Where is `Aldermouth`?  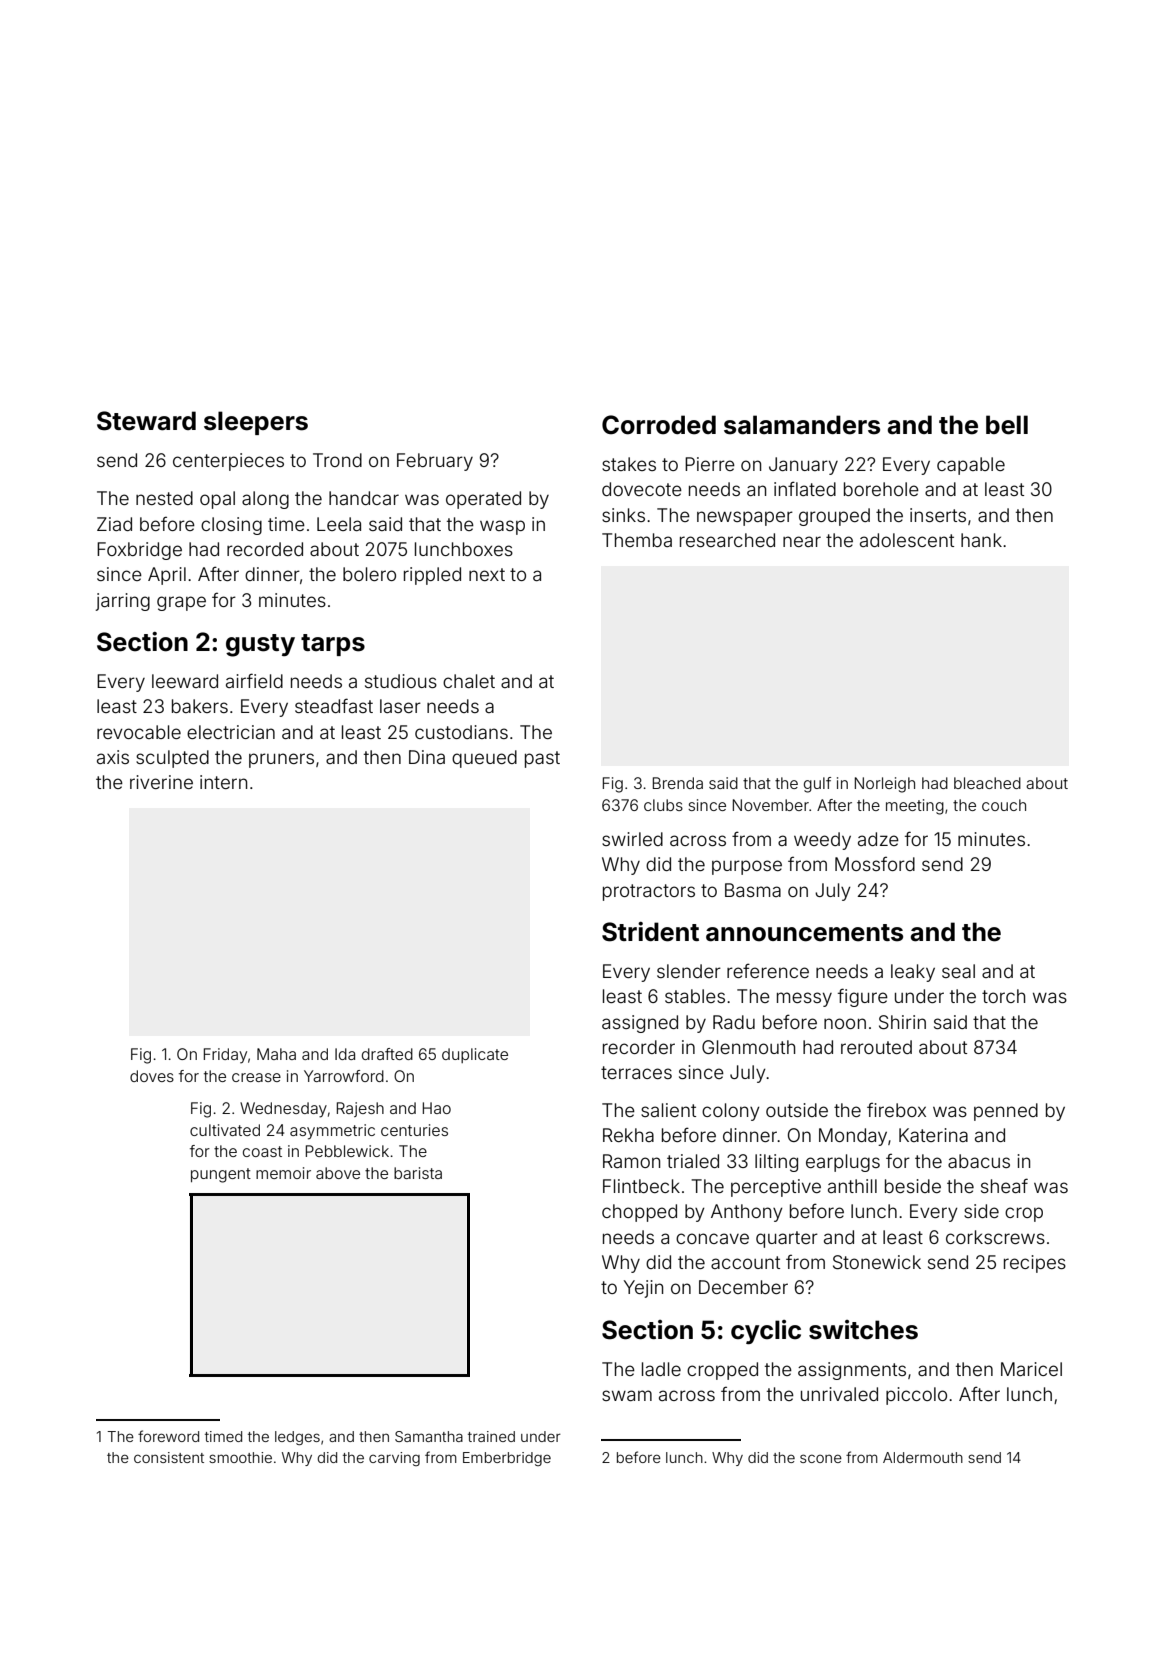 Aldermouth is located at coordinates (923, 1457).
